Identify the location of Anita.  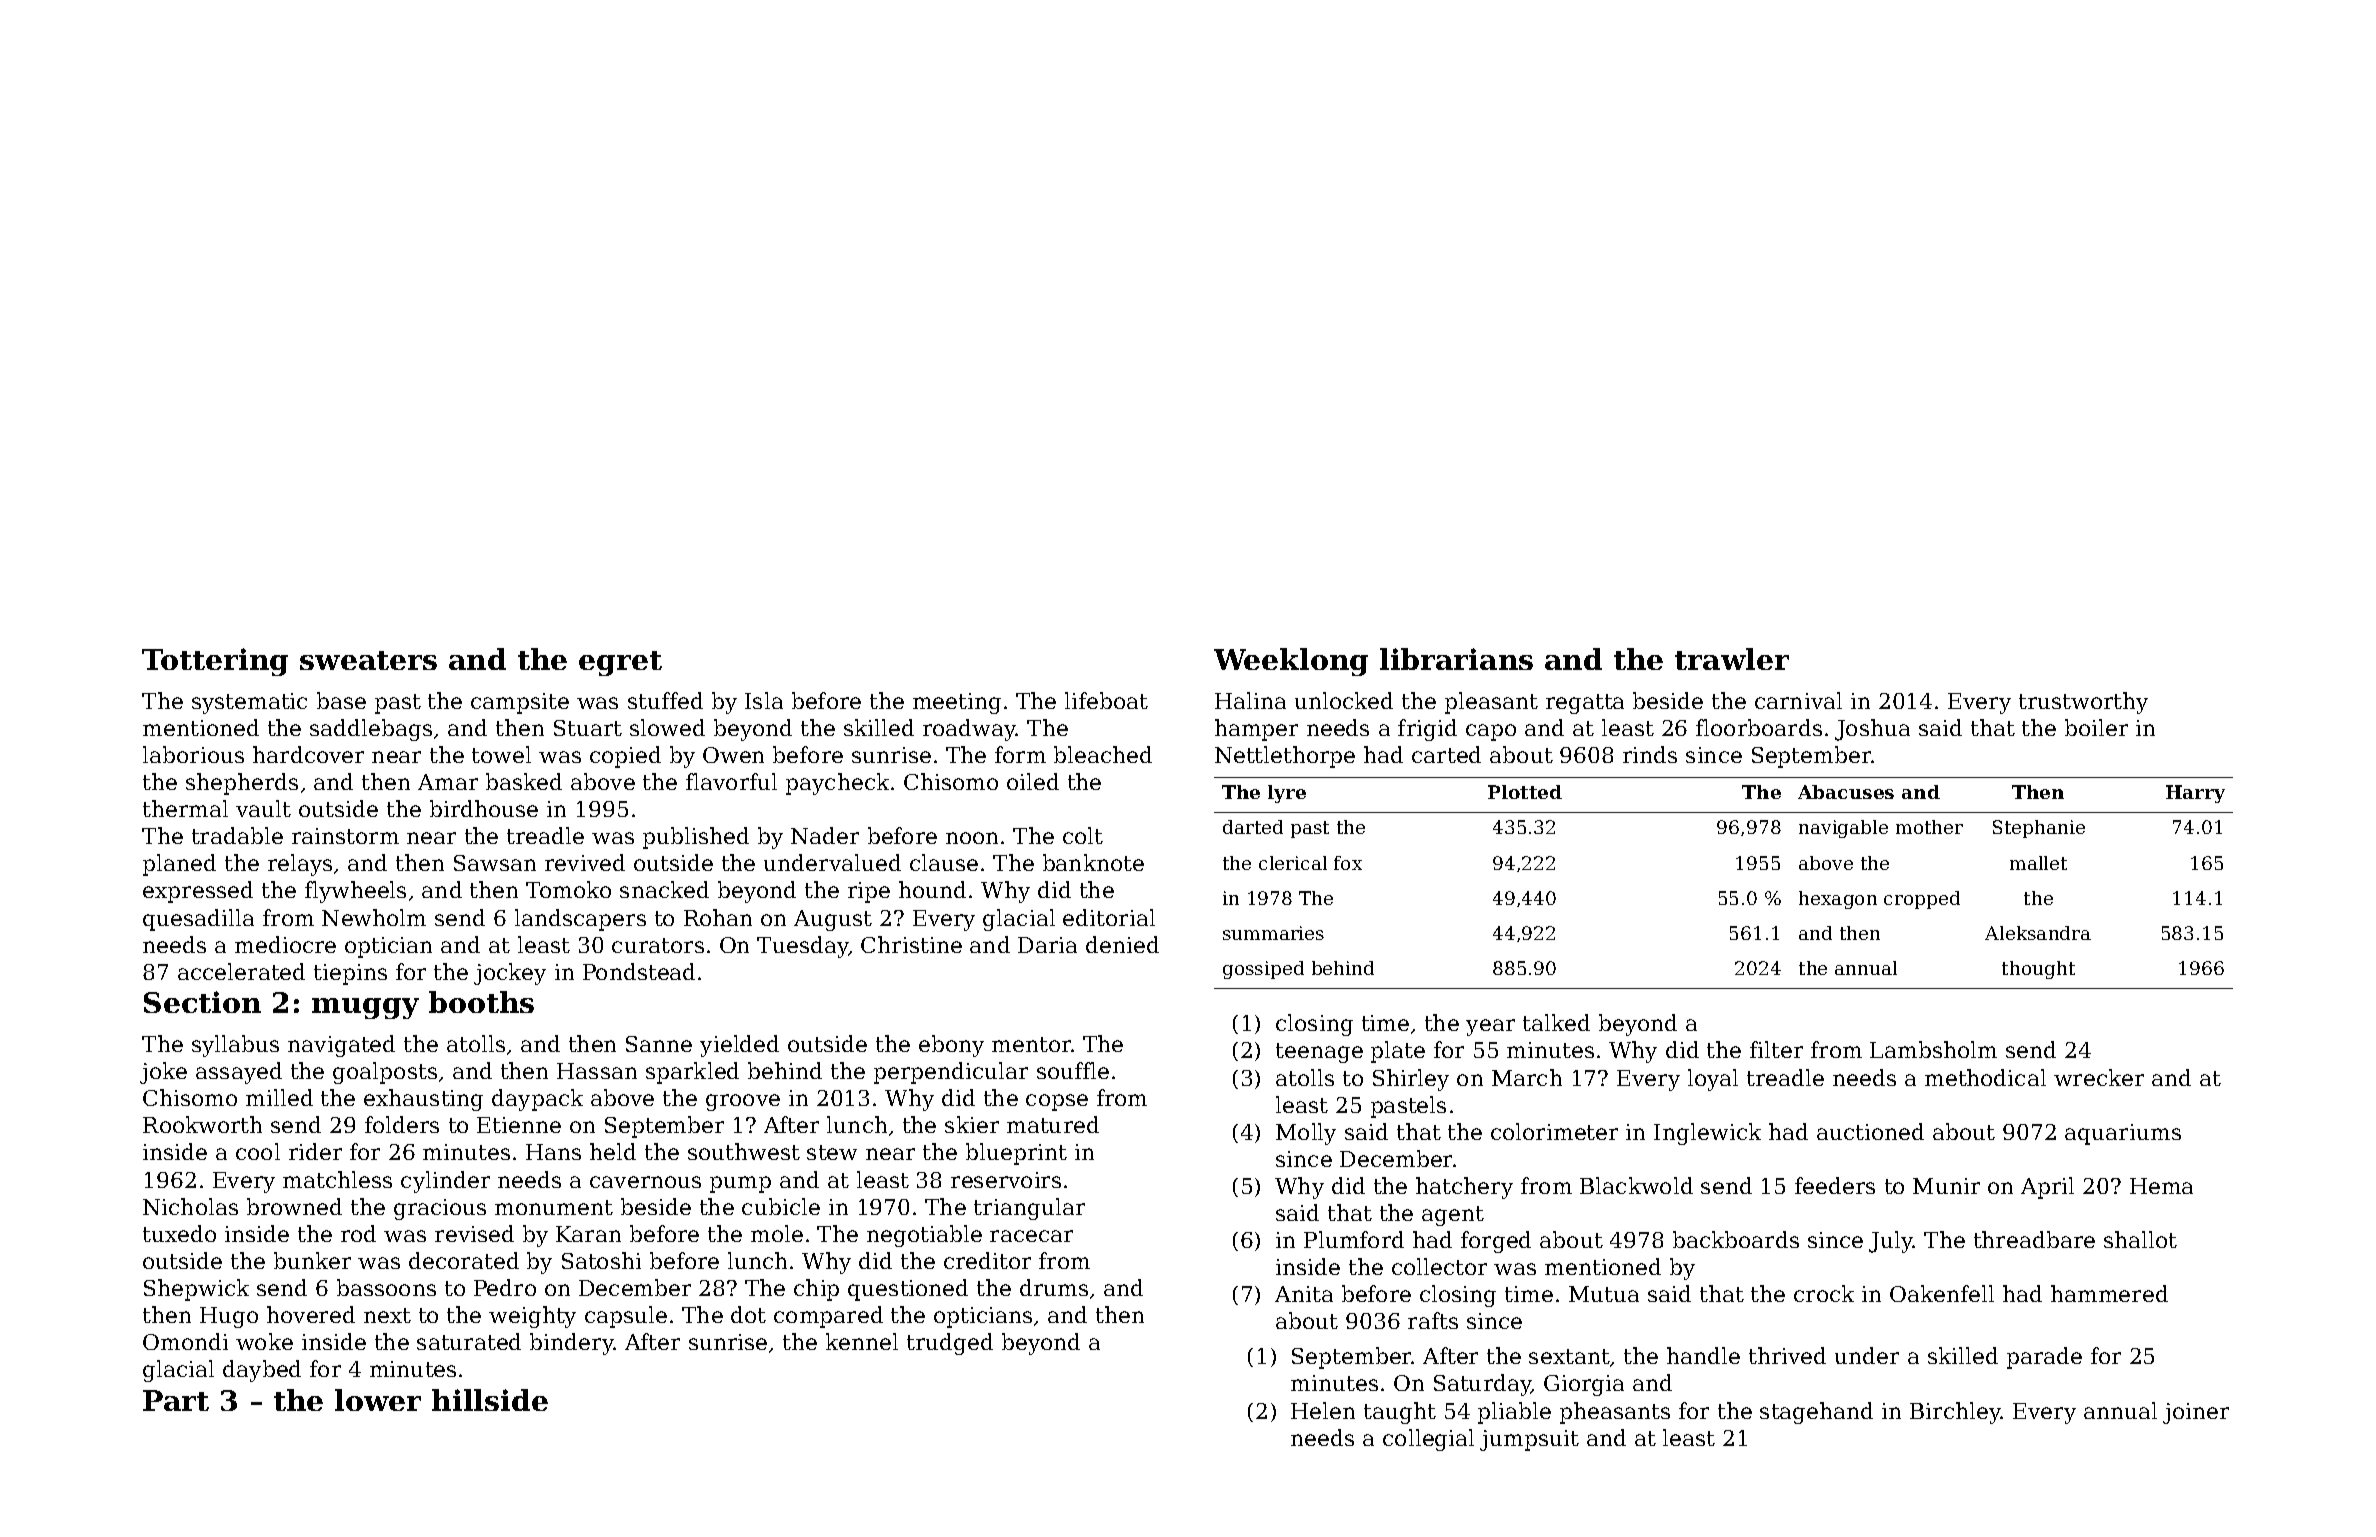
(1304, 1294).
